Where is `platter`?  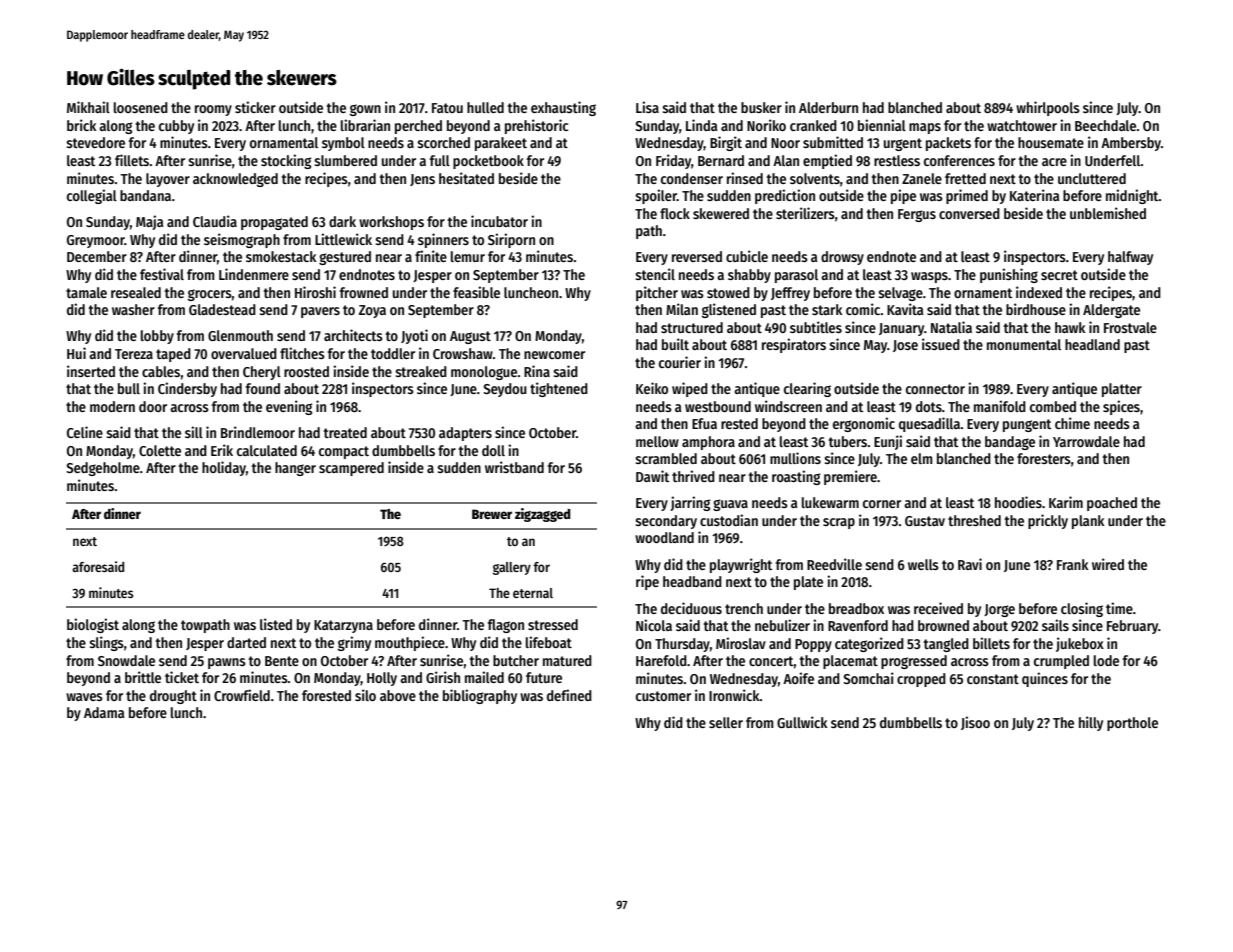 platter is located at coordinates (1122, 390).
